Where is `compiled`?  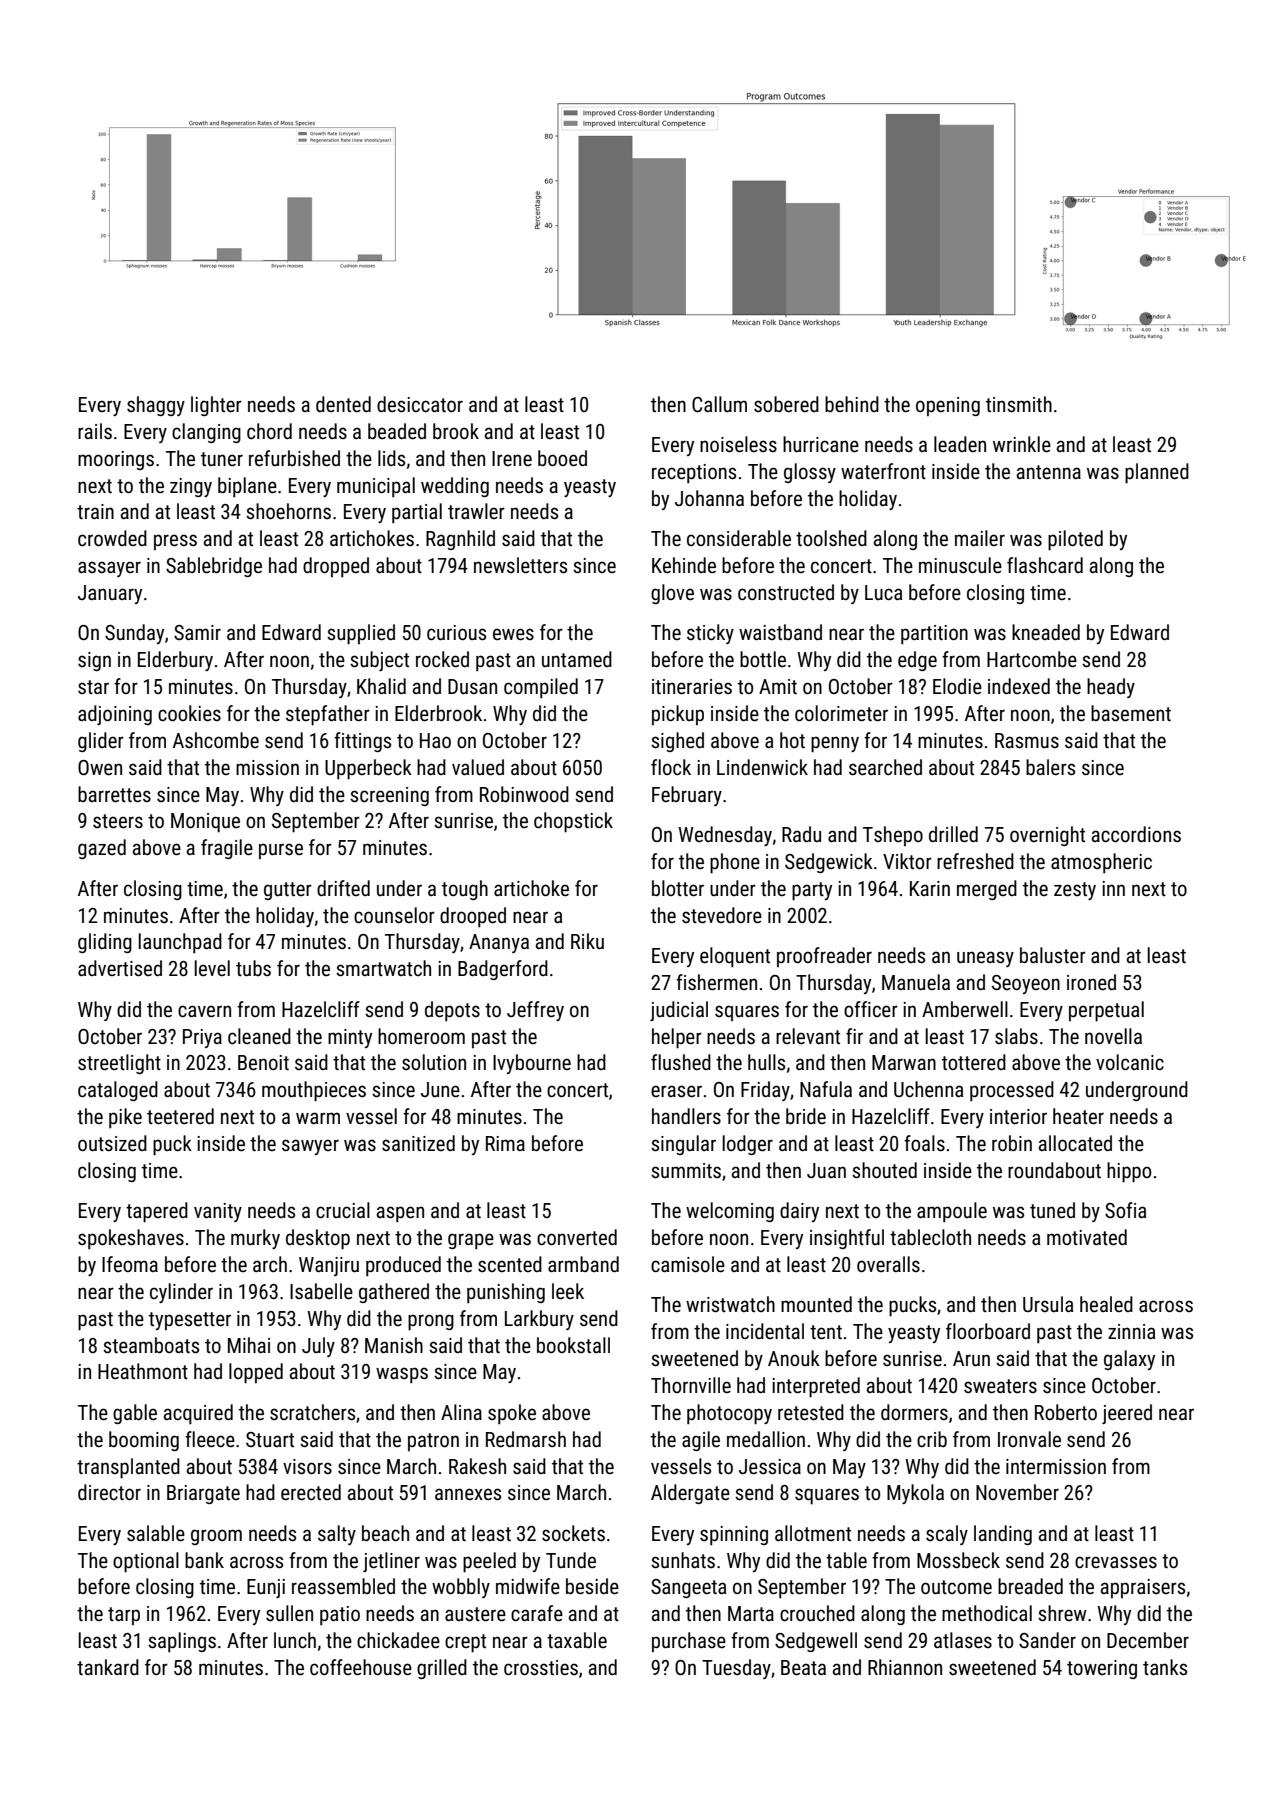
compiled is located at coordinates (541, 688).
